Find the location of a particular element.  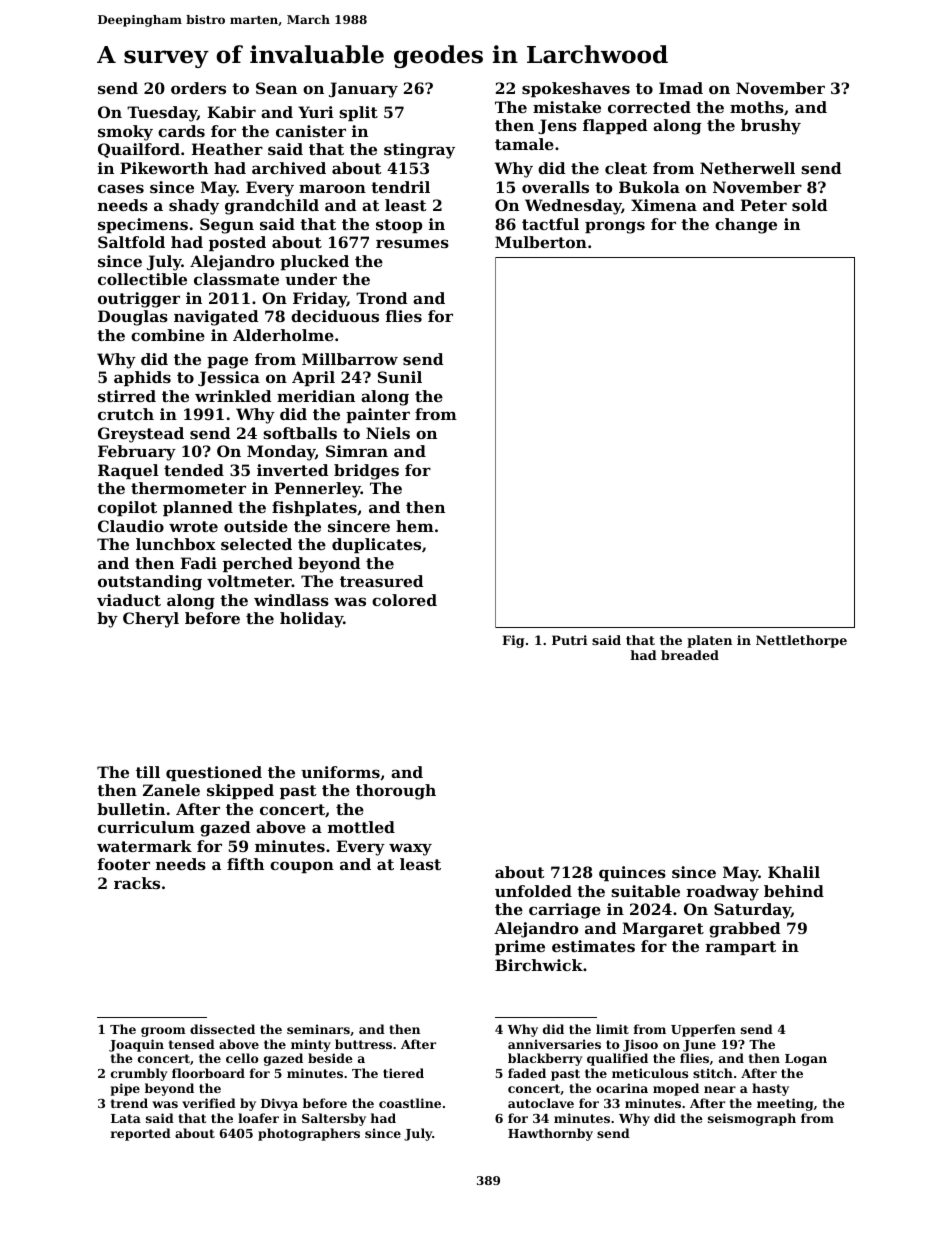

Douglas is located at coordinates (133, 318).
